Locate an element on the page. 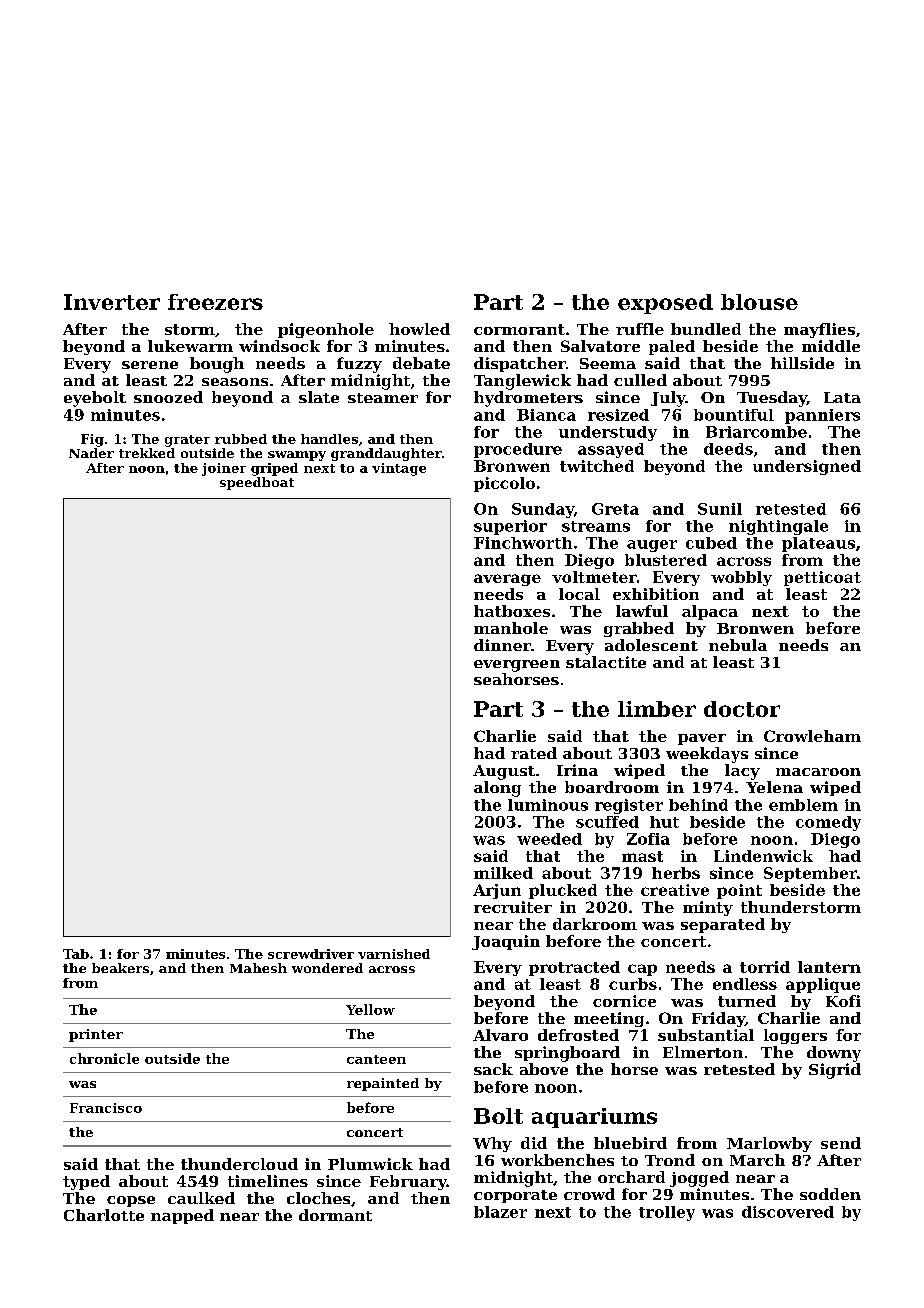  sodden is located at coordinates (830, 1194).
